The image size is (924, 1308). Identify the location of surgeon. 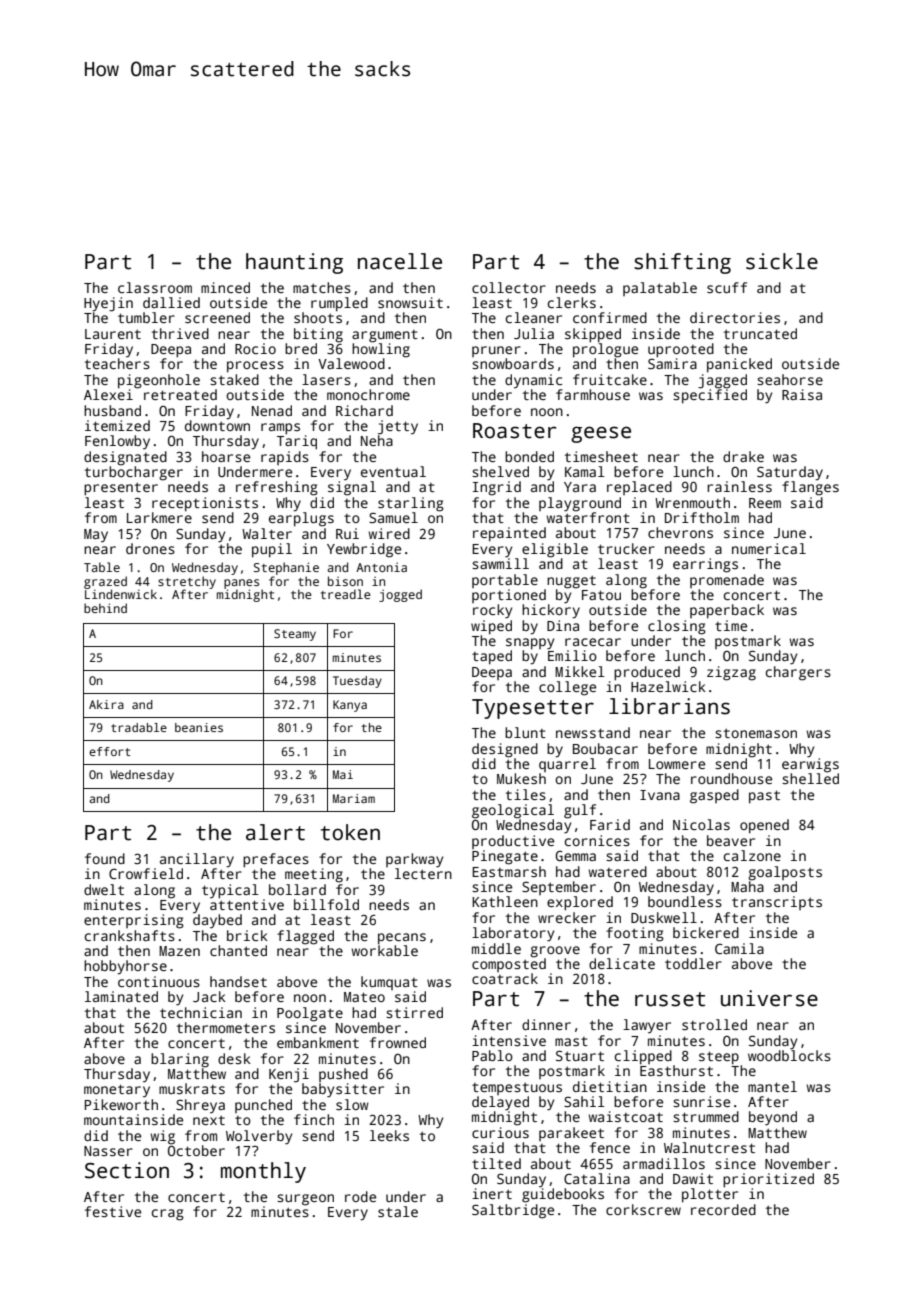
(305, 1200).
